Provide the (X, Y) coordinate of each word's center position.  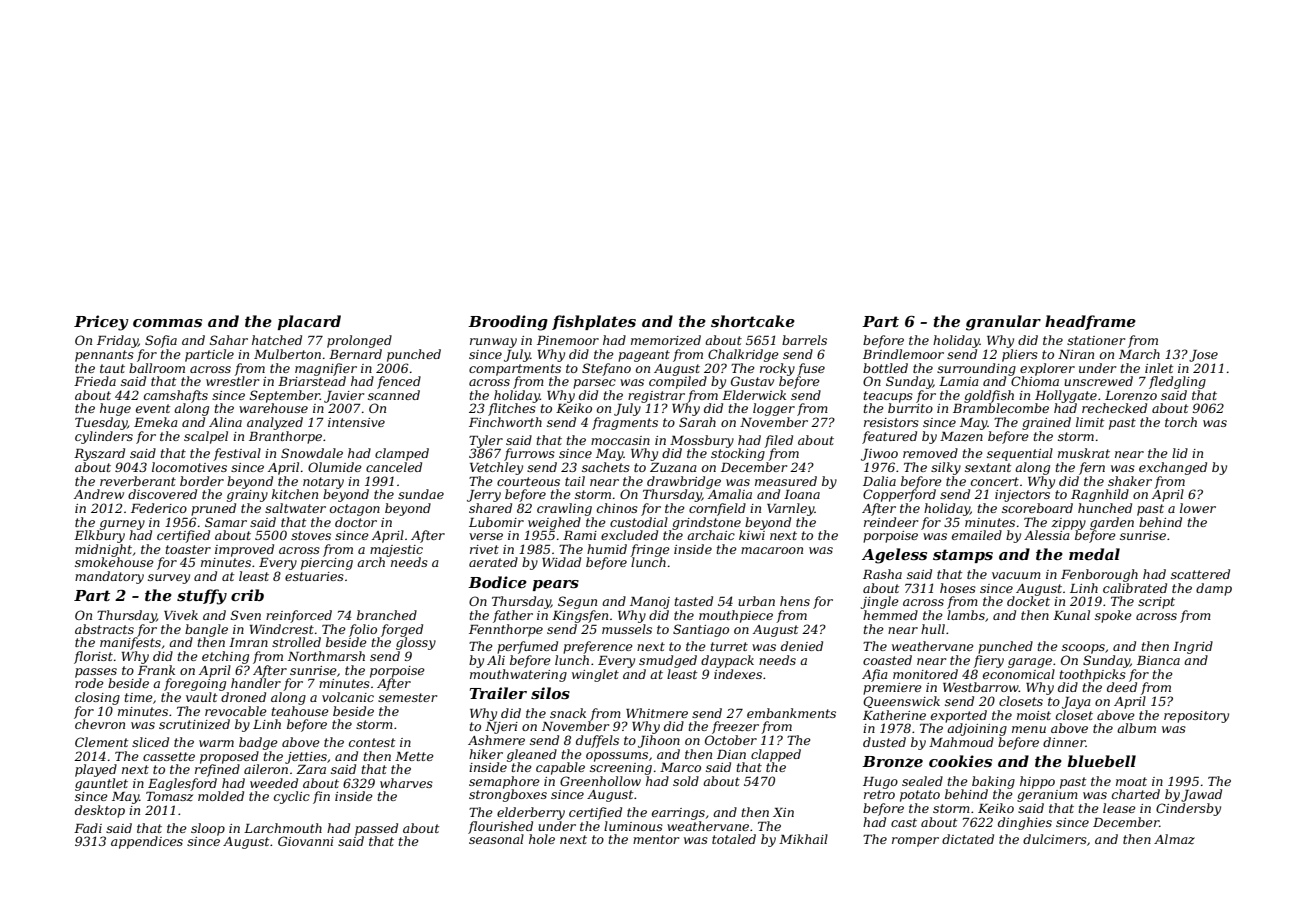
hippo (1037, 782)
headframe (1090, 322)
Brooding (508, 323)
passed (376, 829)
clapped (776, 755)
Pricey (101, 323)
